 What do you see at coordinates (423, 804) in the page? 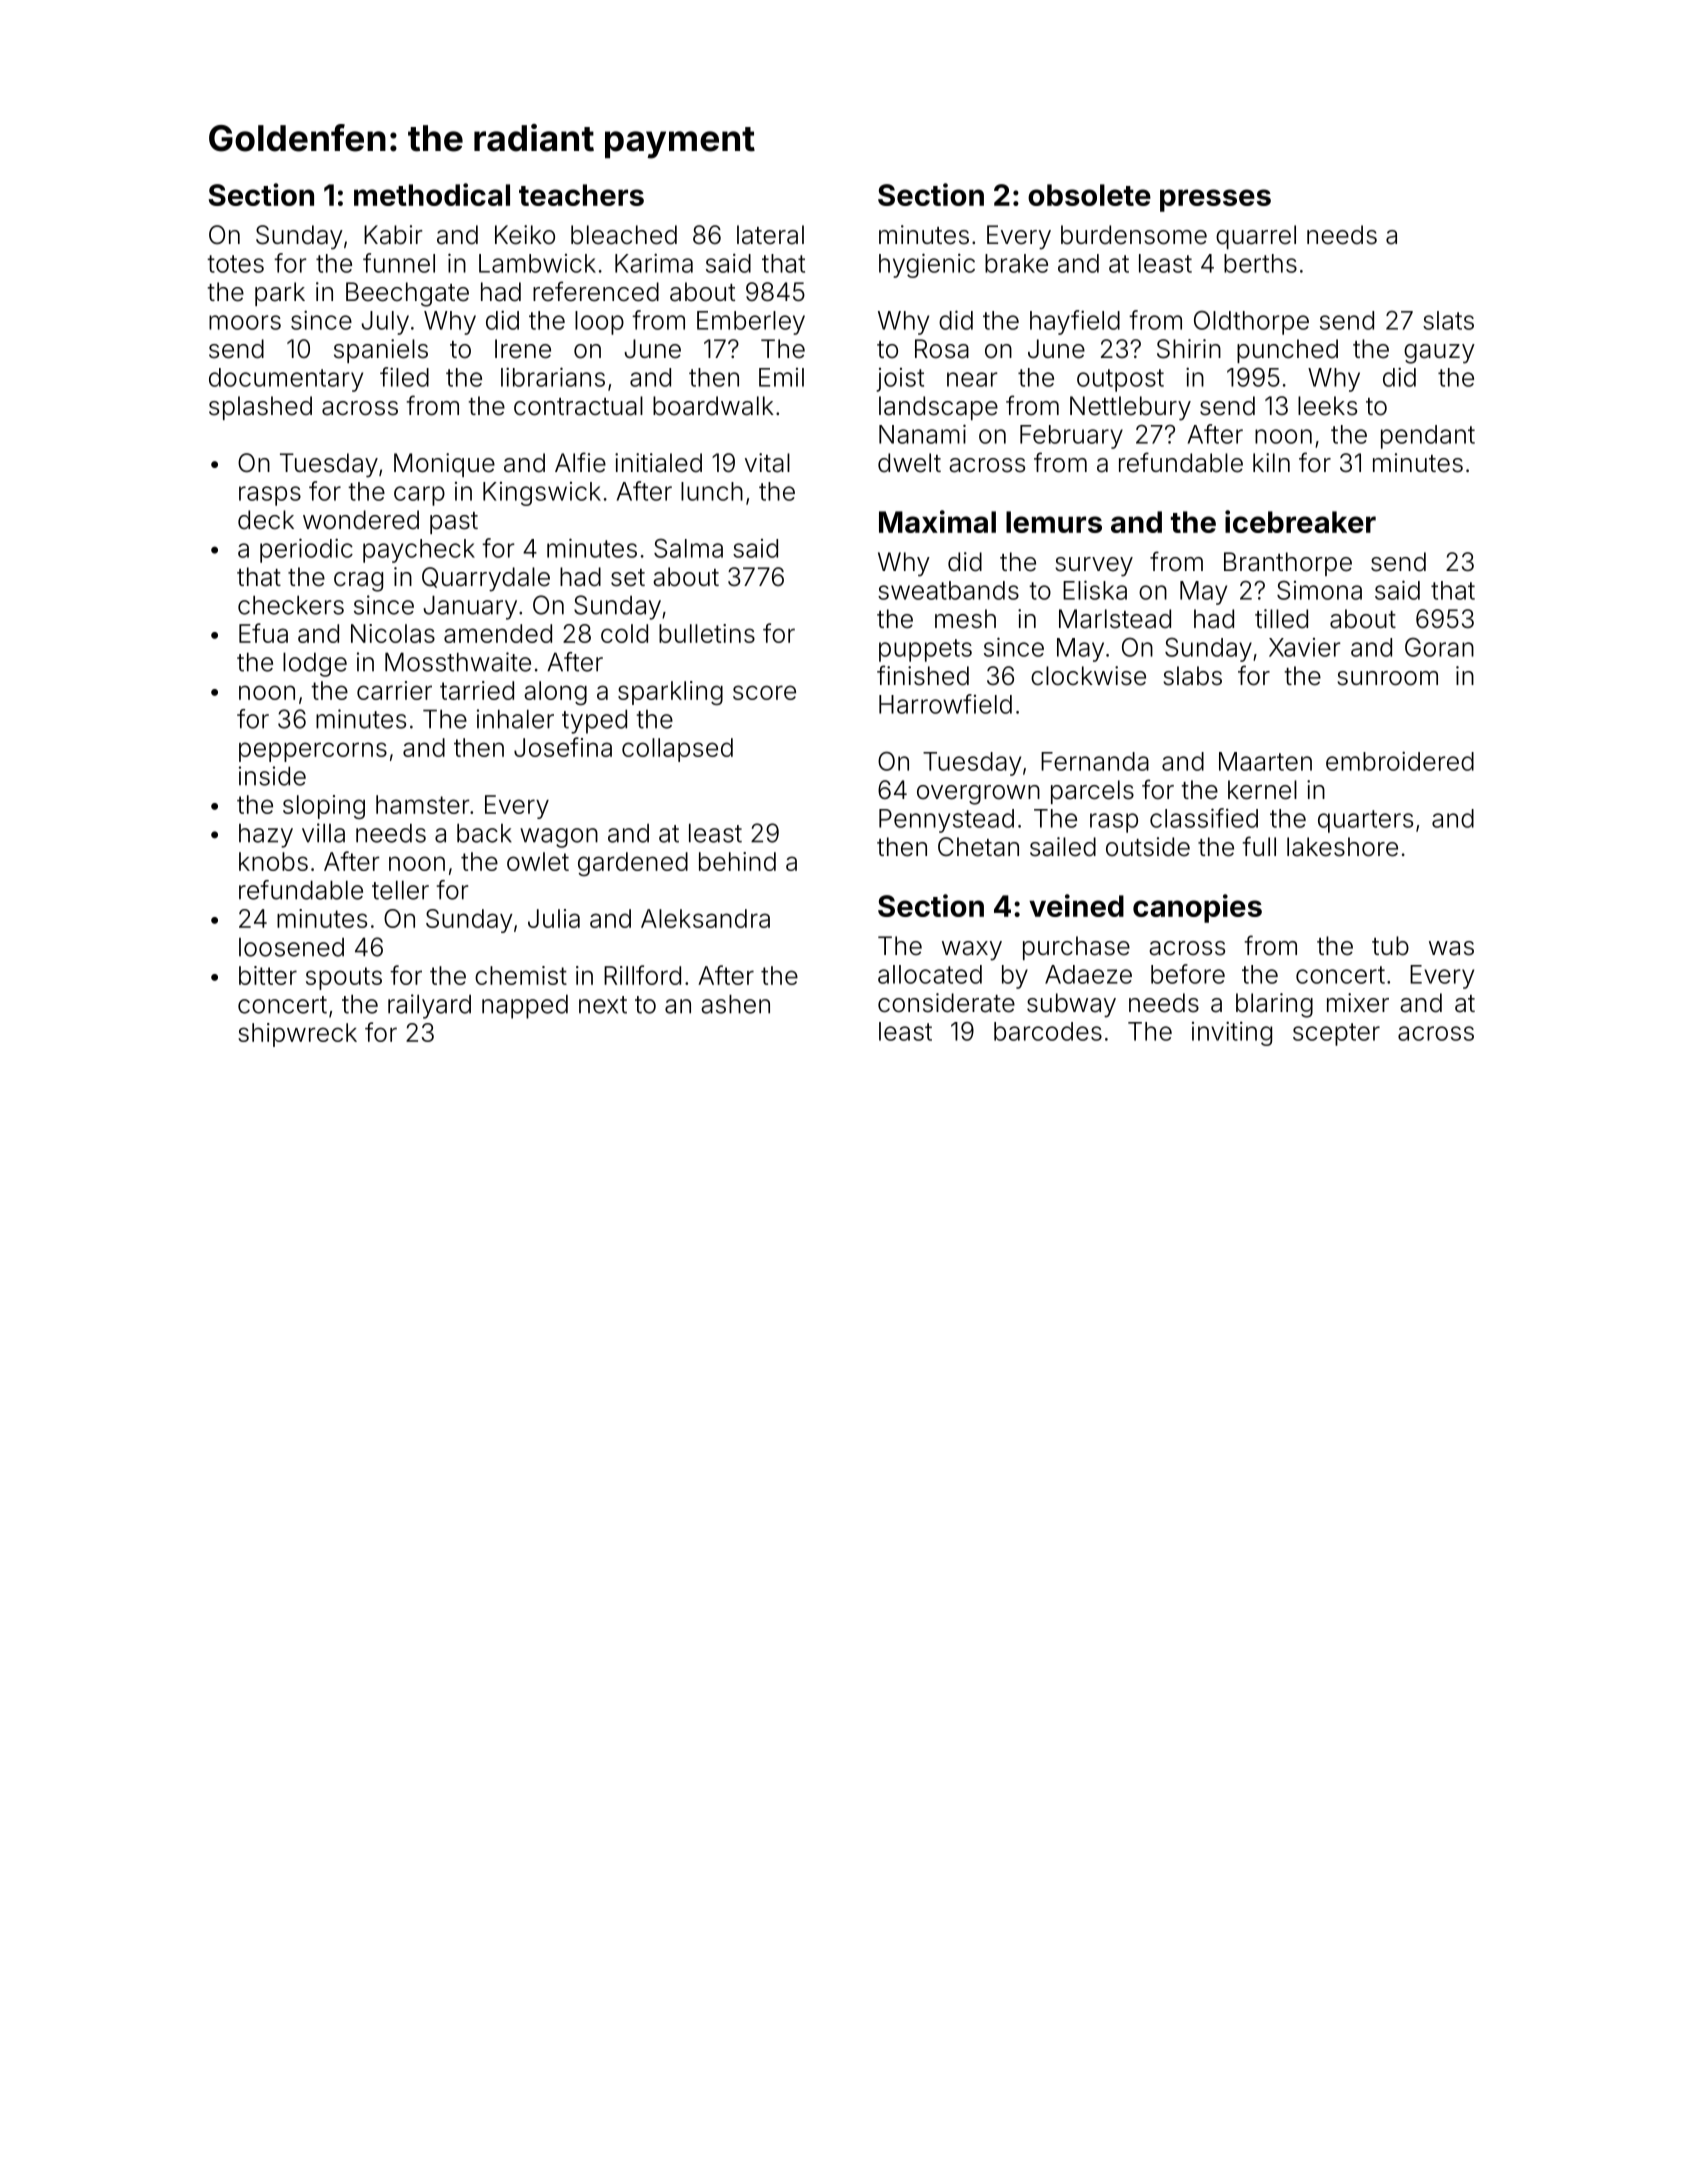
I see `hamster` at bounding box center [423, 804].
